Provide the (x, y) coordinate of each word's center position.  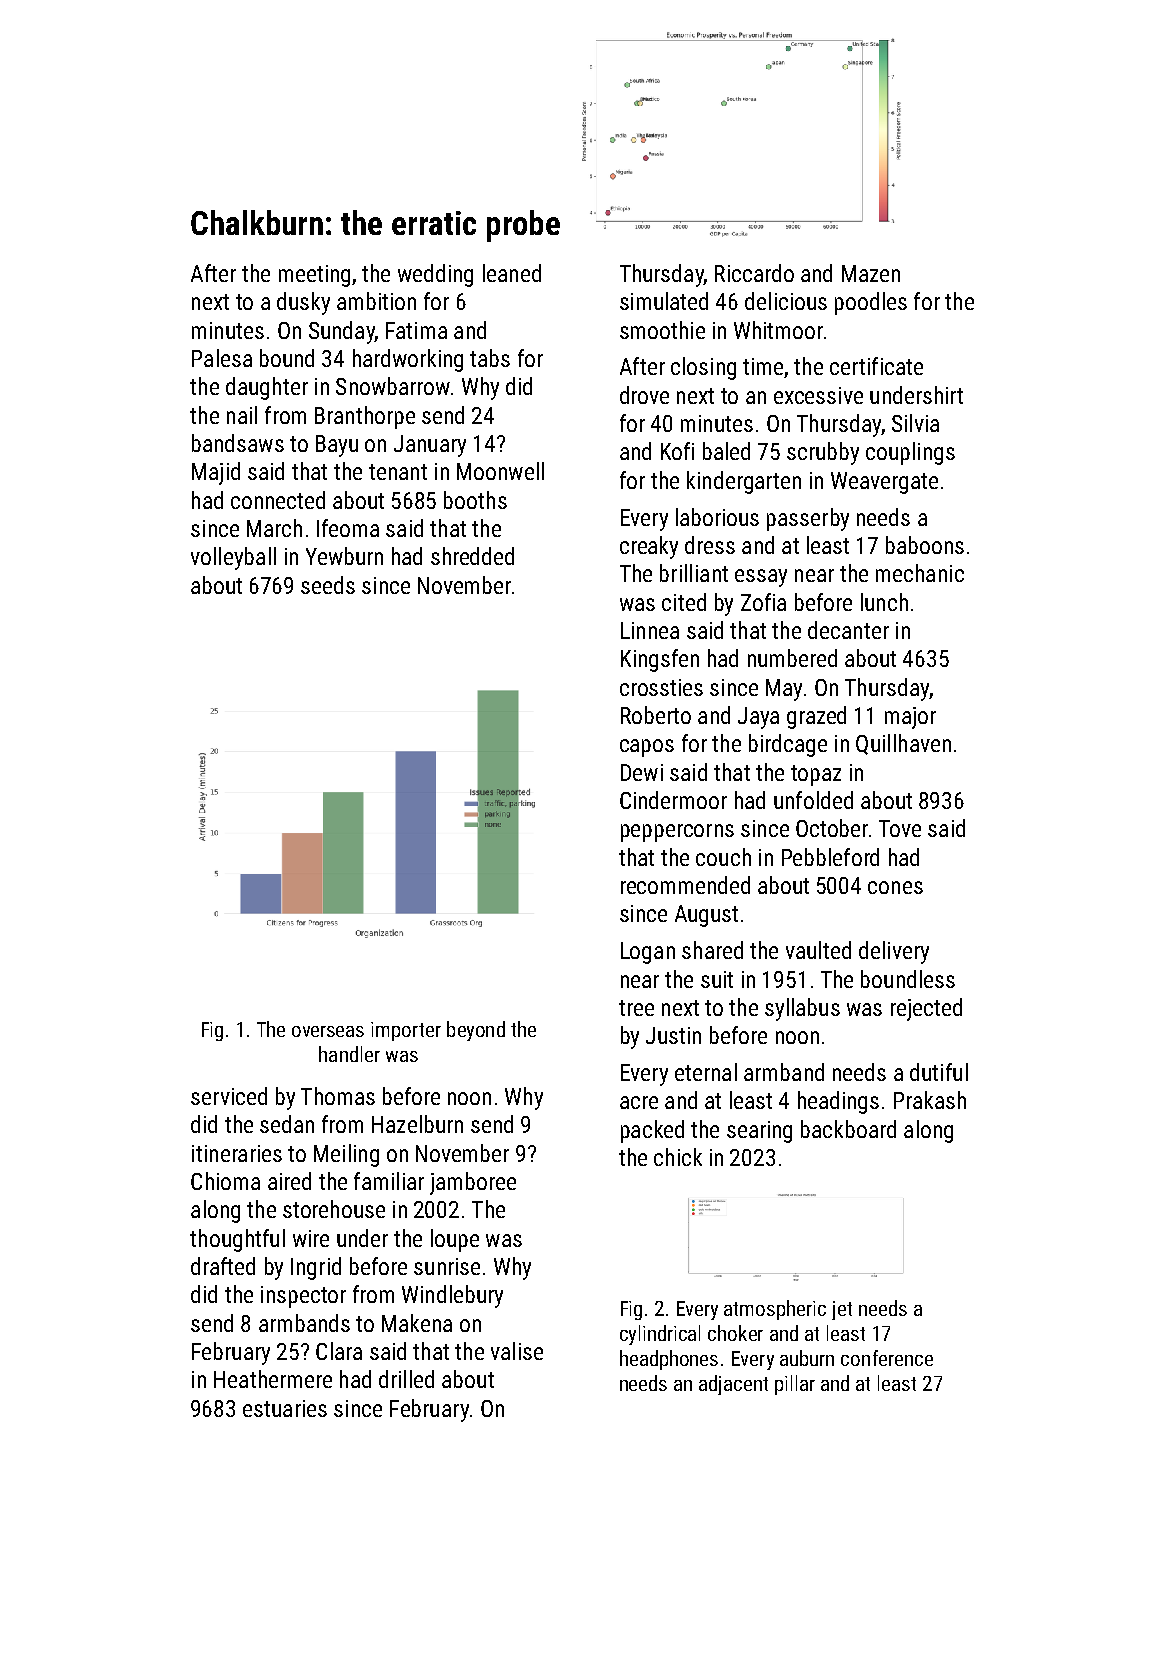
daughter (267, 388)
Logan (648, 953)
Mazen (871, 273)
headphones (669, 1360)
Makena (417, 1323)
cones (895, 887)
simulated (664, 301)
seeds (328, 585)
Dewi (642, 772)
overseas (328, 1031)
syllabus (802, 1009)
